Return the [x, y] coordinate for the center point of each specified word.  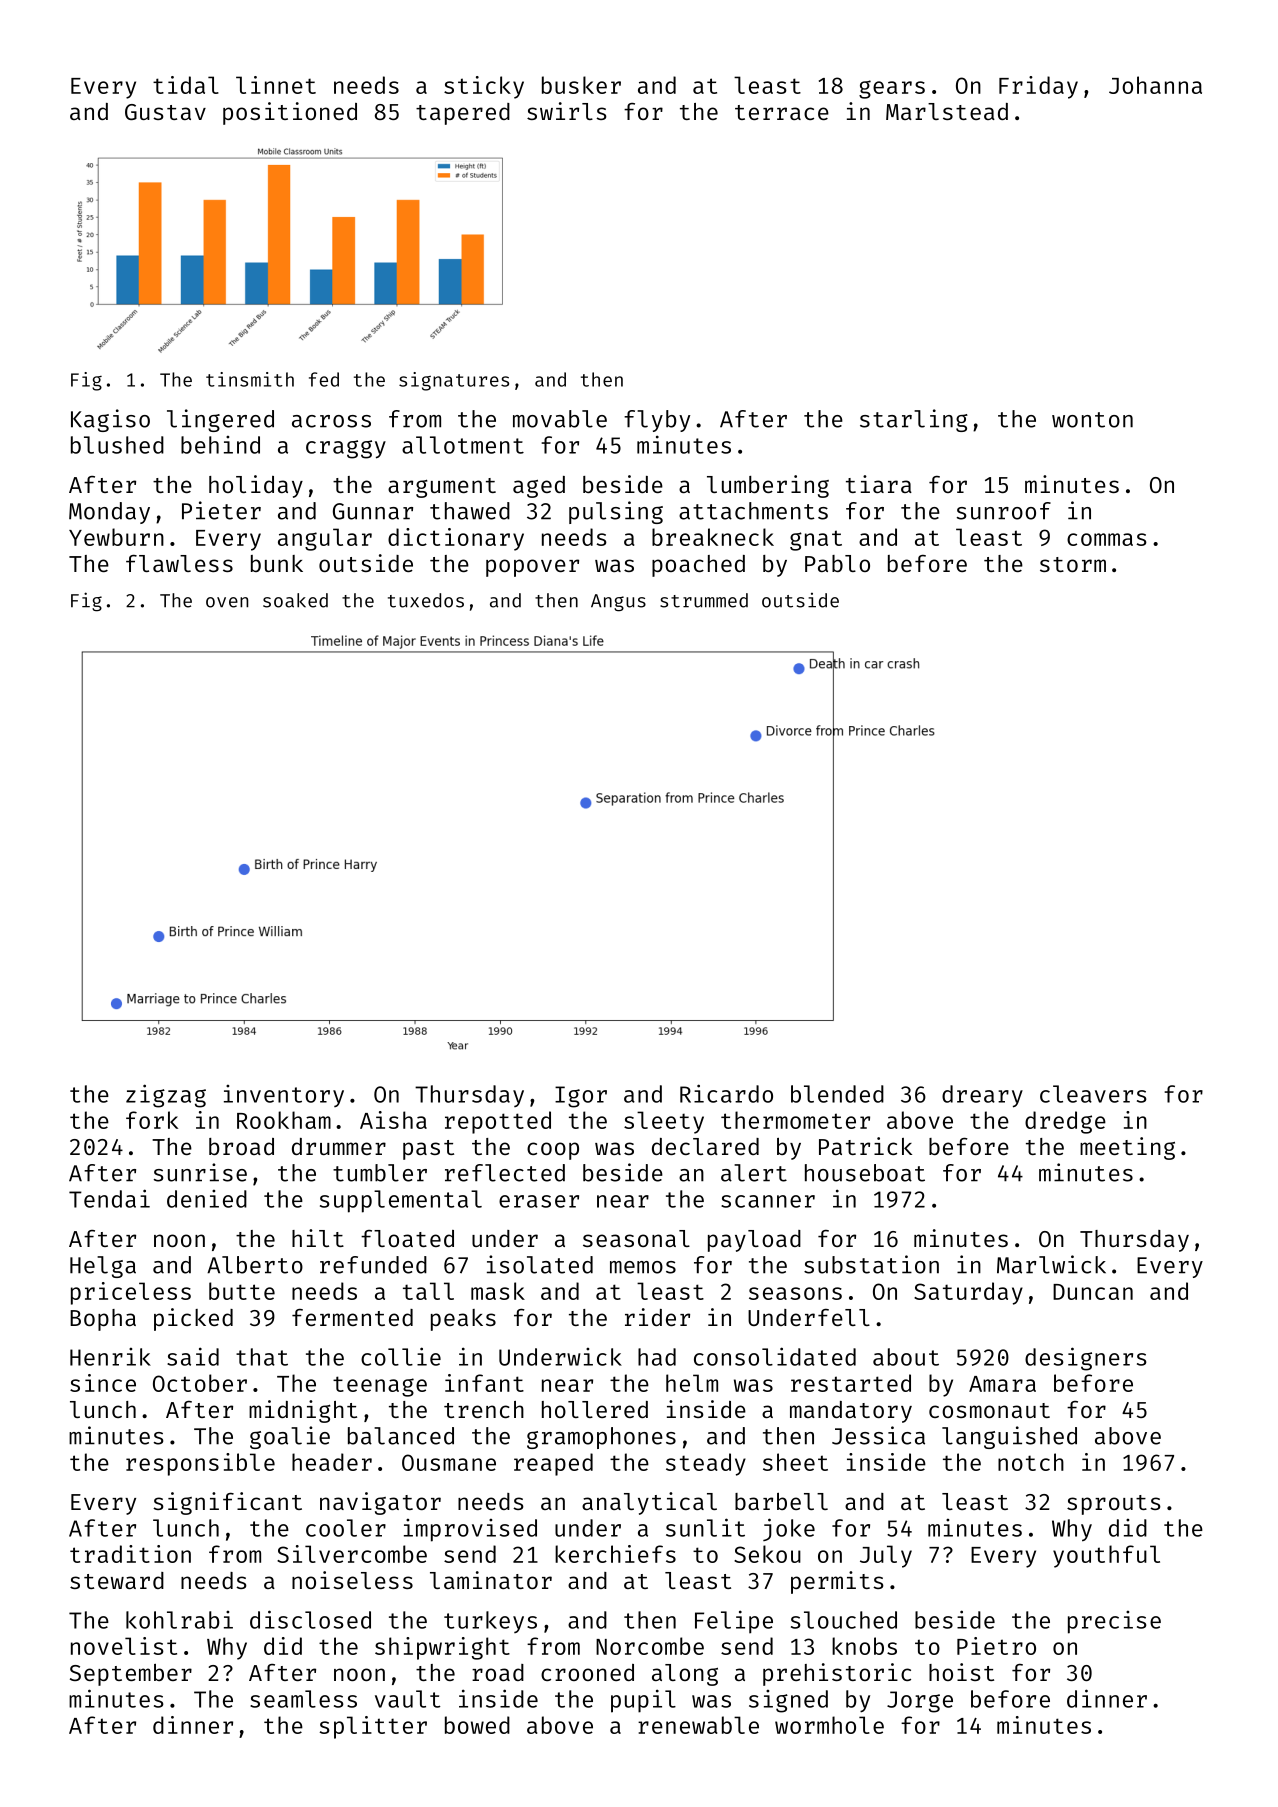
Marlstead [947, 111]
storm [1073, 564]
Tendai [109, 1198]
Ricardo [726, 1093]
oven [227, 602]
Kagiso [110, 420]
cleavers [1093, 1094]
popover [532, 568]
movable [560, 419]
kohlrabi [179, 1620]
